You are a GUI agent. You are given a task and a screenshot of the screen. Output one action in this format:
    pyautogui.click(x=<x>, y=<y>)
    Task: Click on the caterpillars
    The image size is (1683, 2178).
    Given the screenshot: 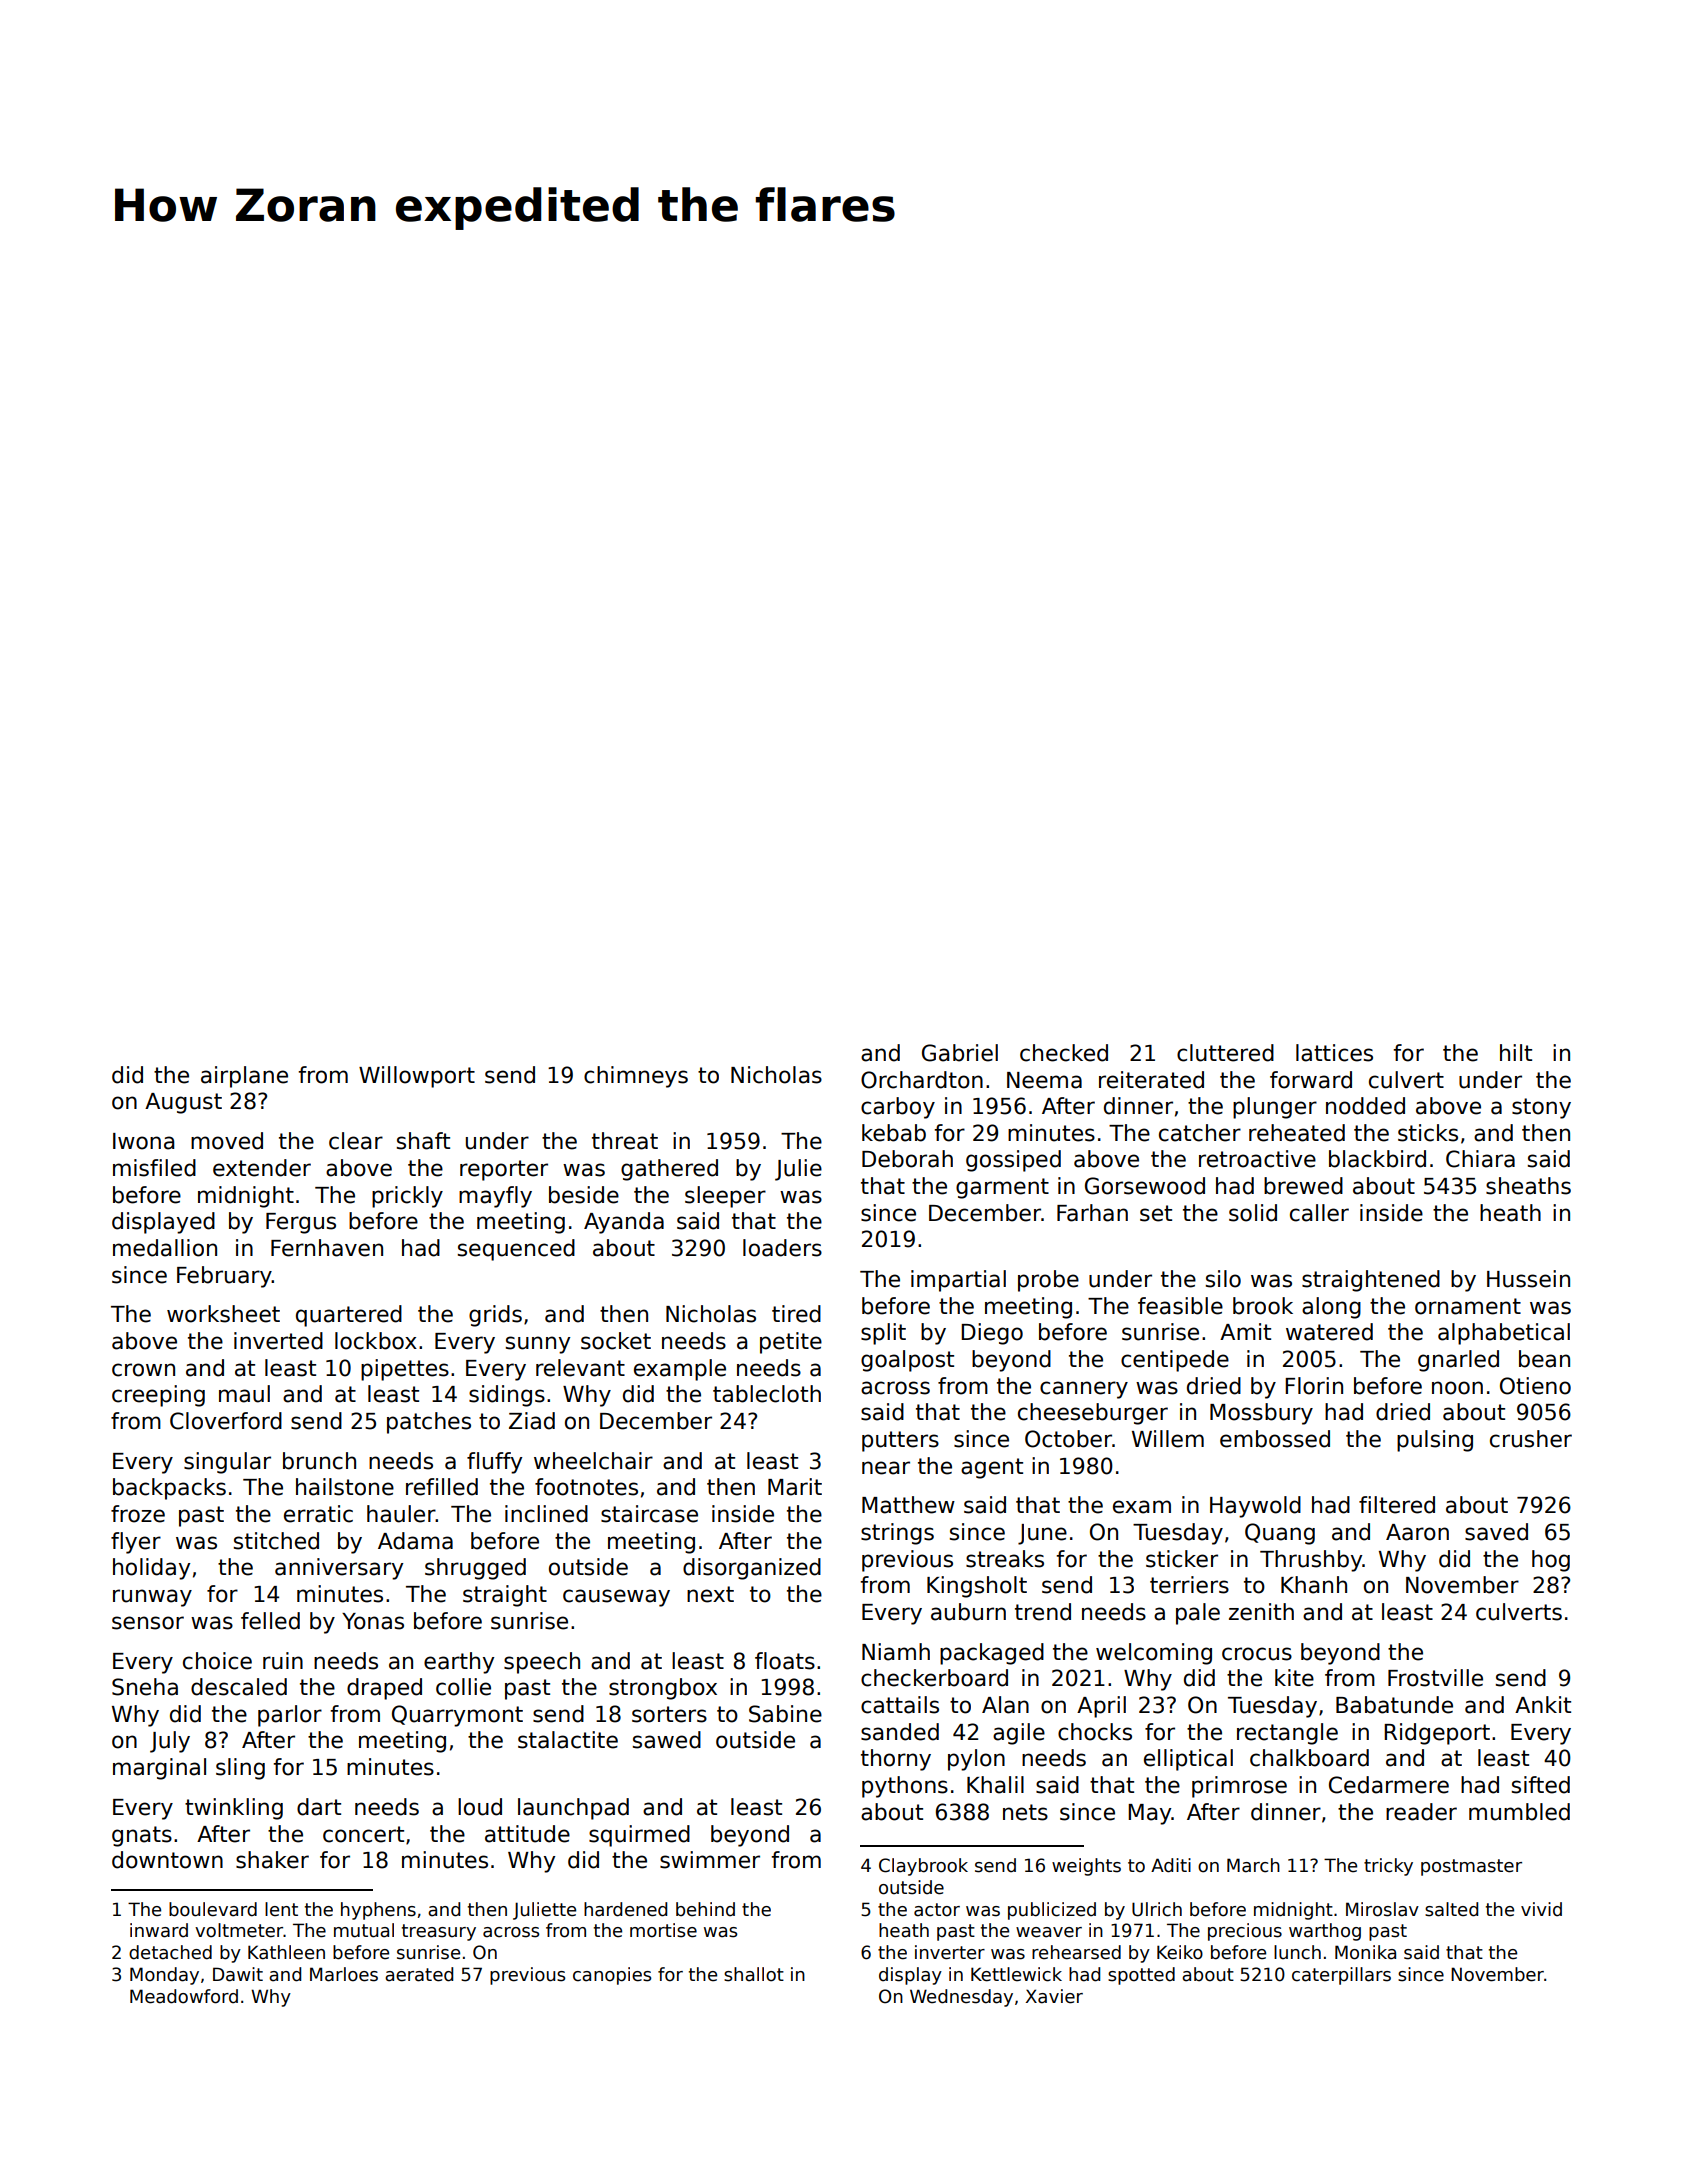 What is the action you would take?
    pyautogui.click(x=1341, y=1976)
